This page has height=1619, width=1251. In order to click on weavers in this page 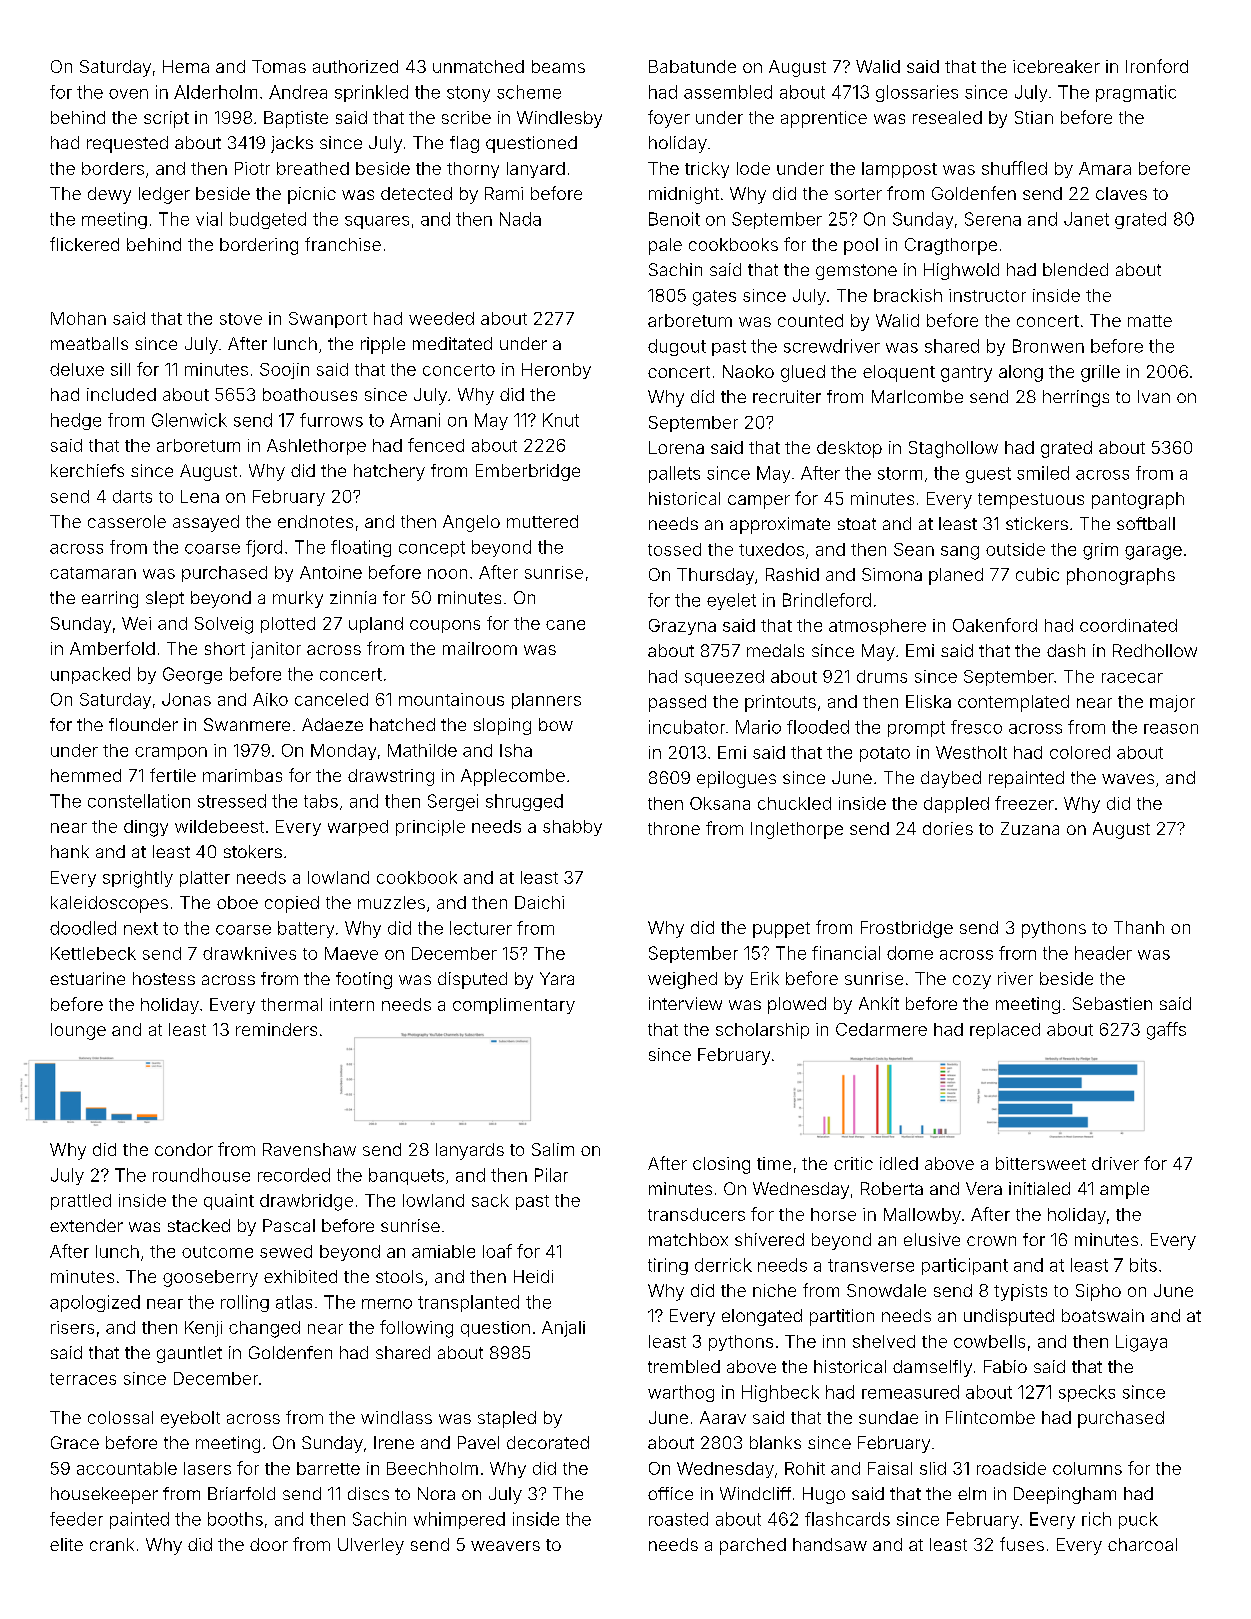, I will do `click(505, 1546)`.
